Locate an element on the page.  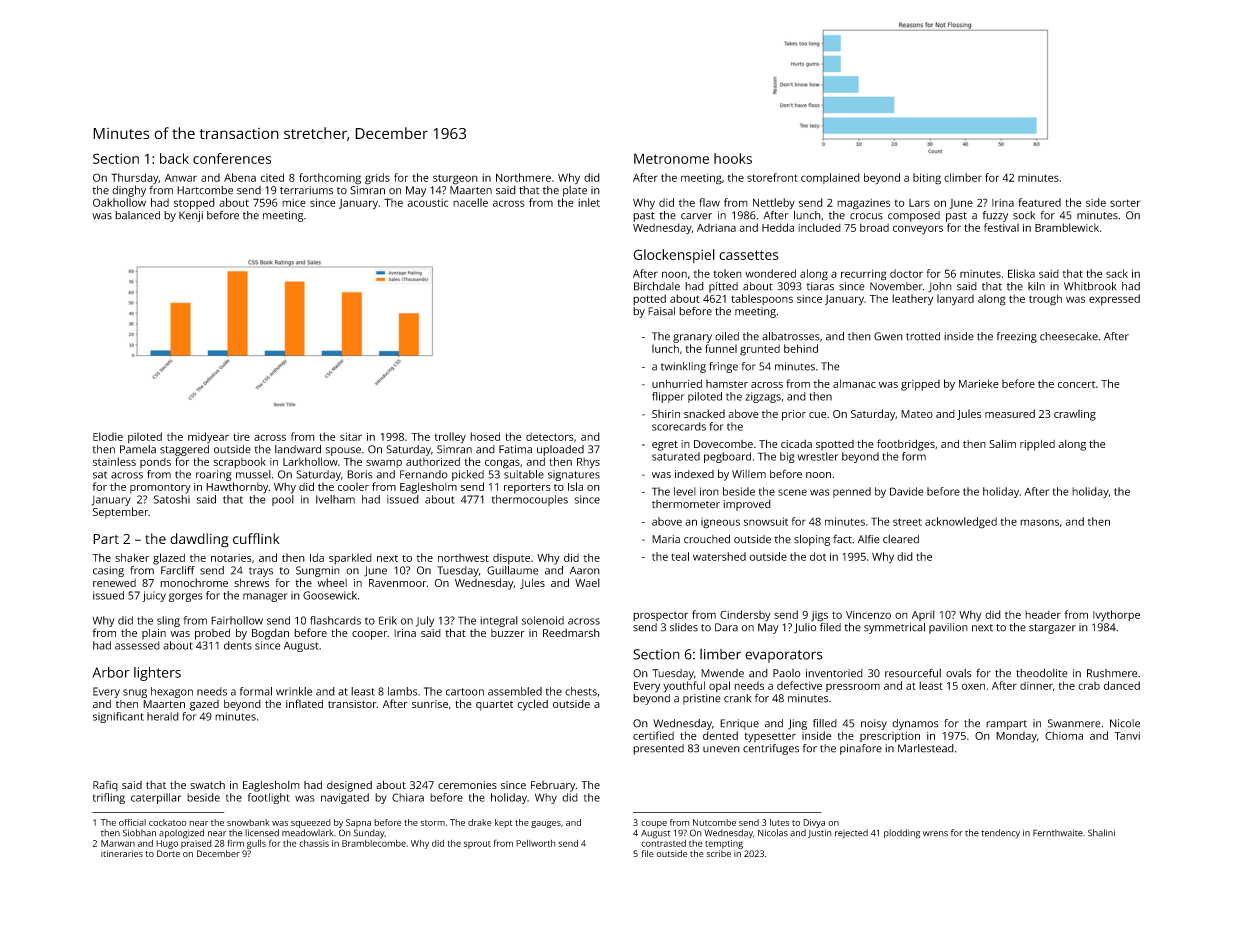
chassis is located at coordinates (314, 843).
